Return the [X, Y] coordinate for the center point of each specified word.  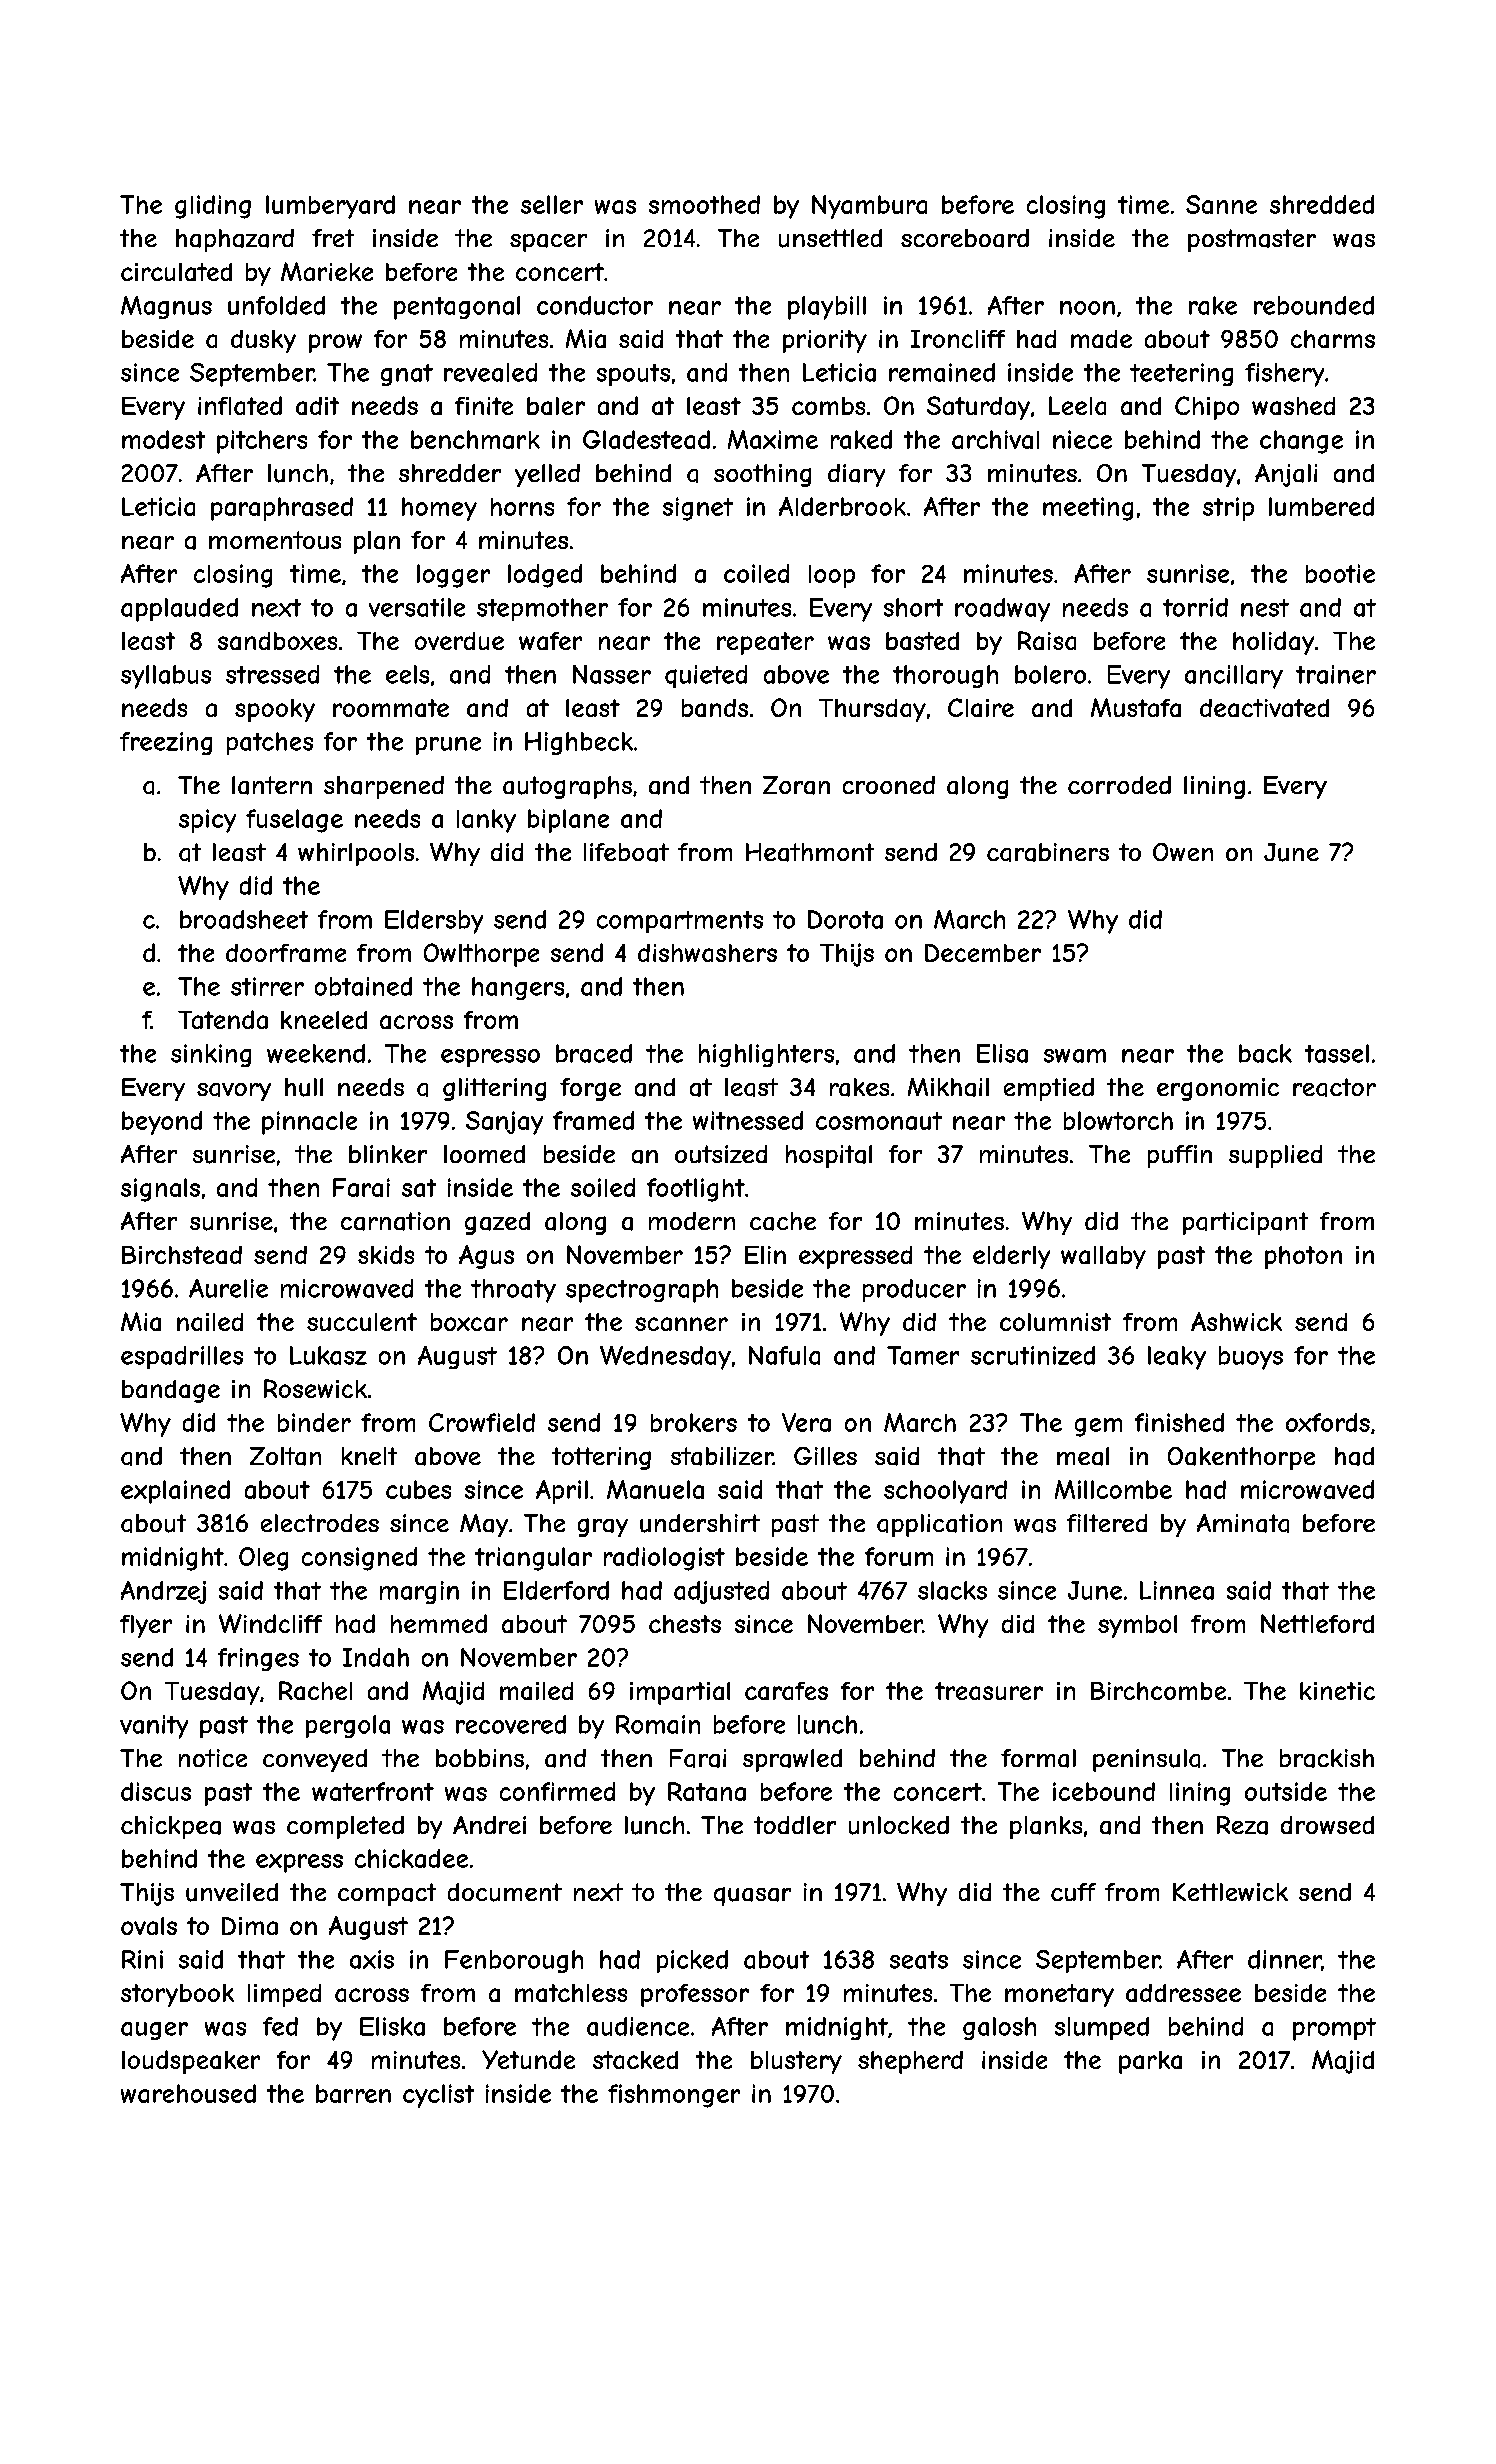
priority [825, 341]
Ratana [707, 1791]
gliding [213, 207]
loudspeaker [191, 2062]
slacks [952, 1590]
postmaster [1252, 240]
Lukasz [328, 1355]
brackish [1327, 1758]
